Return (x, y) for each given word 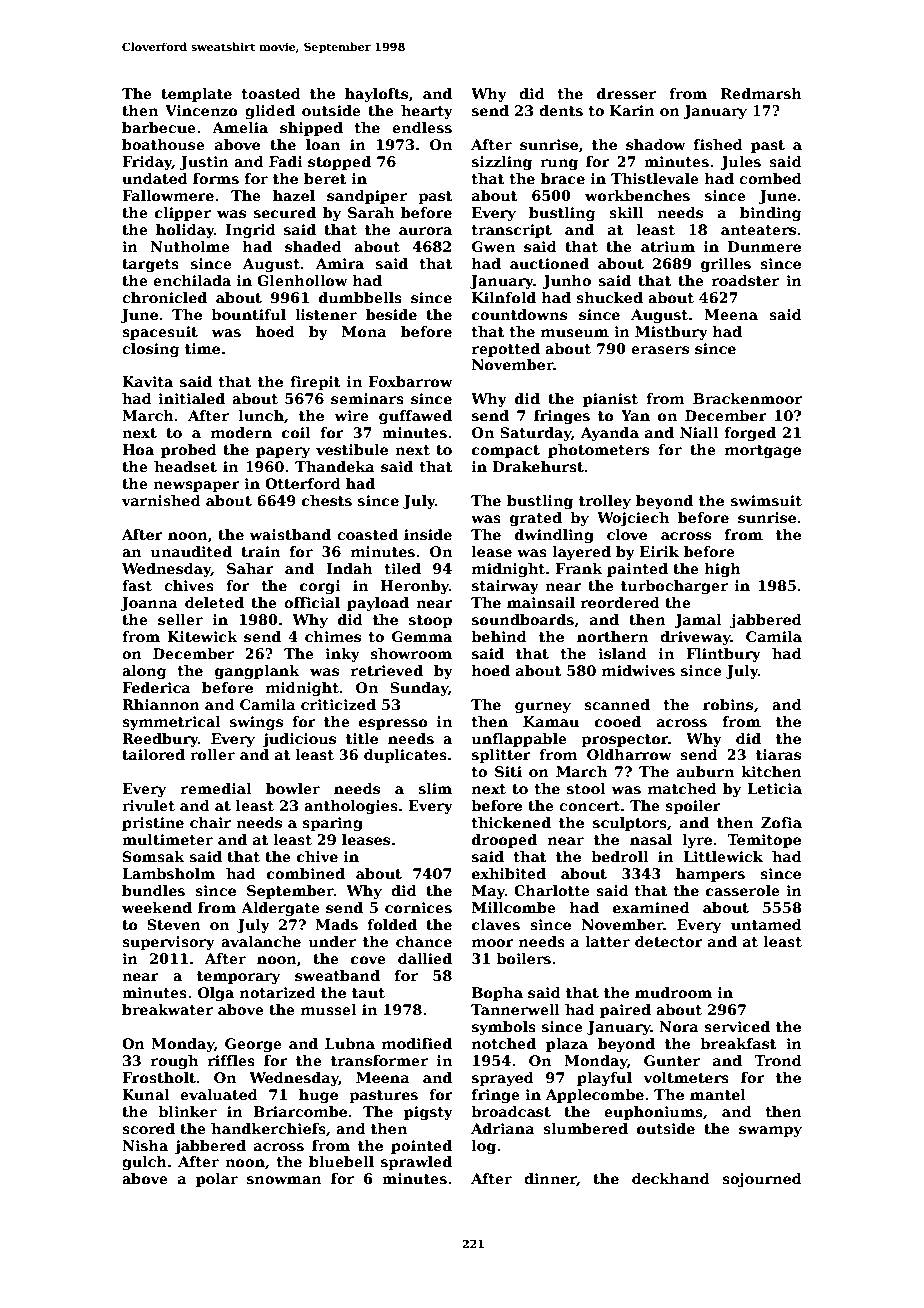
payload (378, 604)
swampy (770, 1131)
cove (368, 960)
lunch (261, 415)
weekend (157, 907)
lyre (697, 841)
